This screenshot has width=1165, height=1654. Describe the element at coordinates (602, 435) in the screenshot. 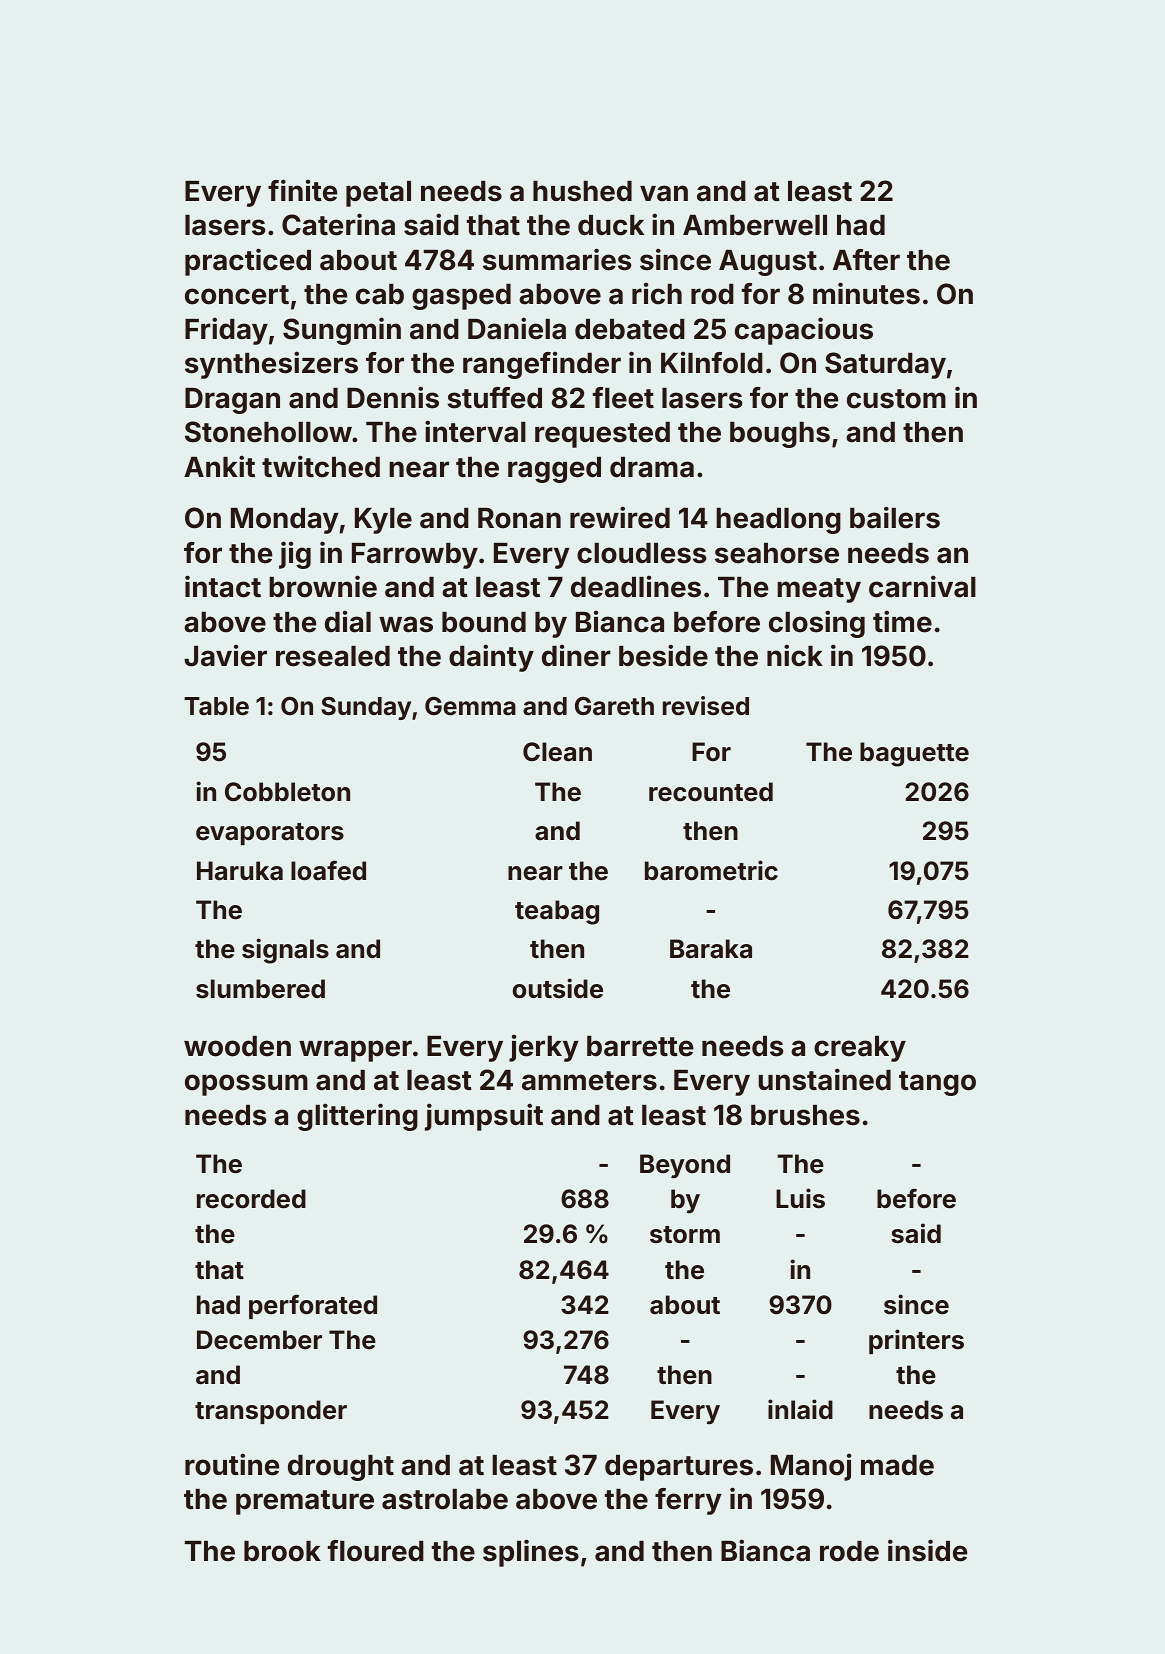

I see `requested` at that location.
